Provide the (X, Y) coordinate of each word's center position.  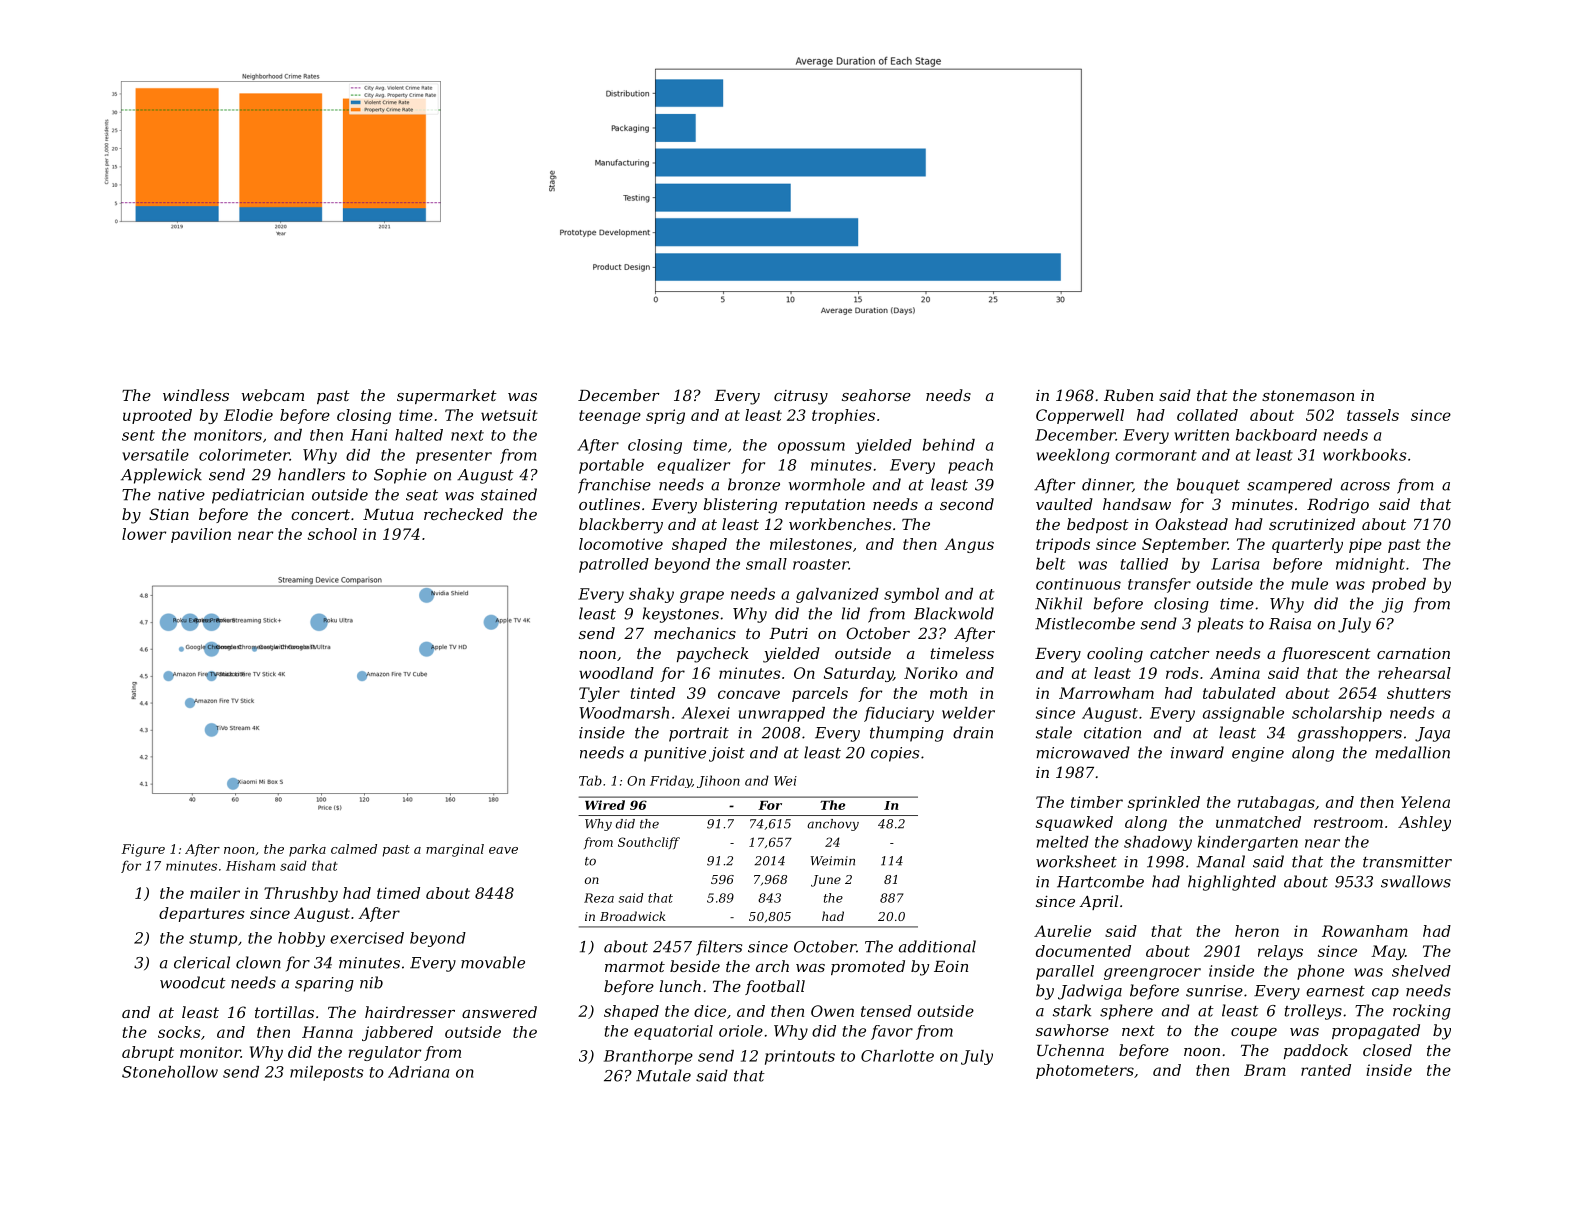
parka (307, 850)
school (332, 534)
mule (1310, 584)
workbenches (840, 524)
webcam (272, 395)
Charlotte (897, 1056)
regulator (384, 1053)
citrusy (801, 397)
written (1201, 435)
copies (895, 754)
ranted (1326, 1070)
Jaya (1432, 734)
